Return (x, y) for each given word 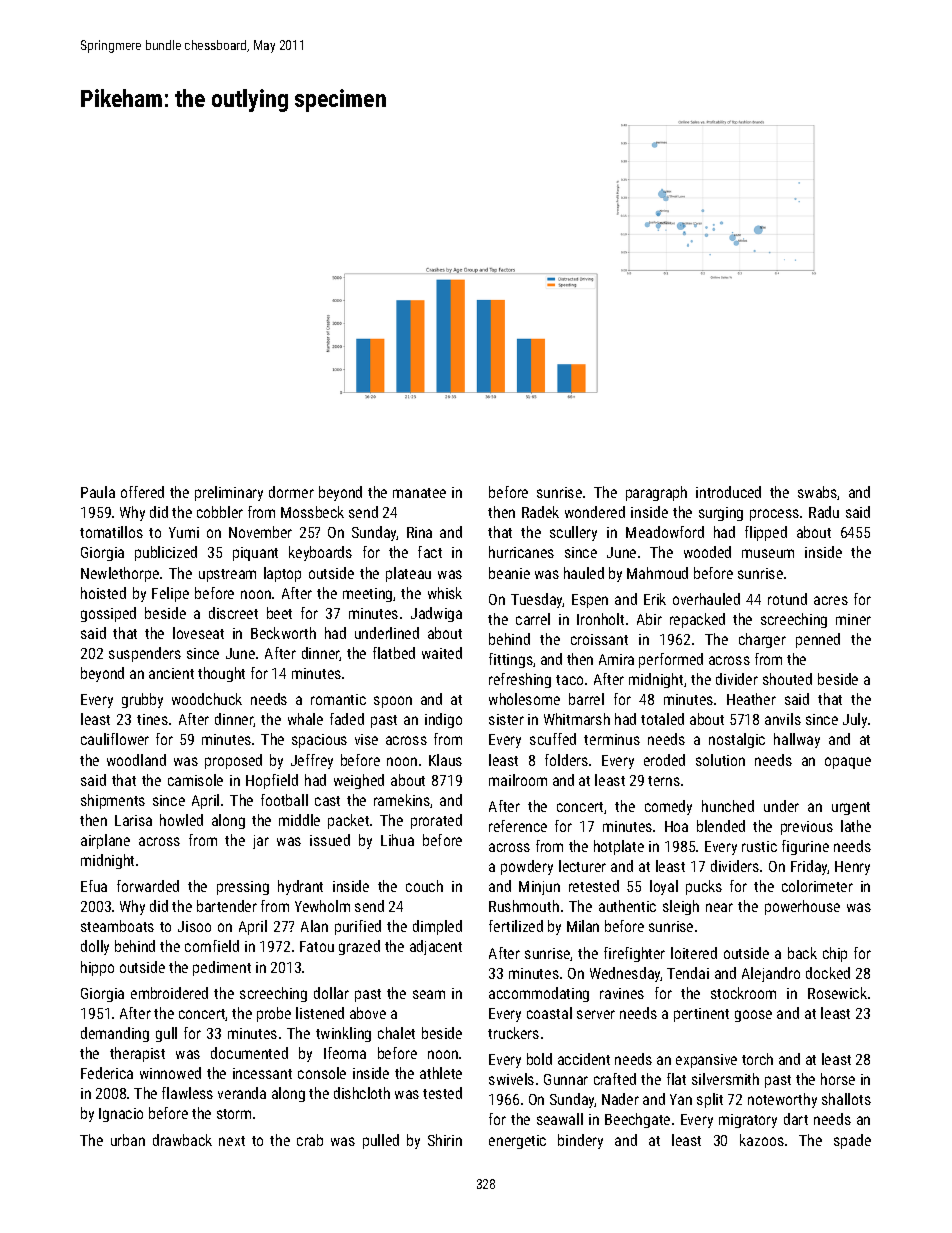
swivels (511, 1079)
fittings (511, 660)
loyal (664, 887)
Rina (419, 532)
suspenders (145, 654)
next (232, 1141)
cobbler (220, 512)
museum (768, 553)
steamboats (117, 926)
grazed (359, 947)
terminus (612, 739)
